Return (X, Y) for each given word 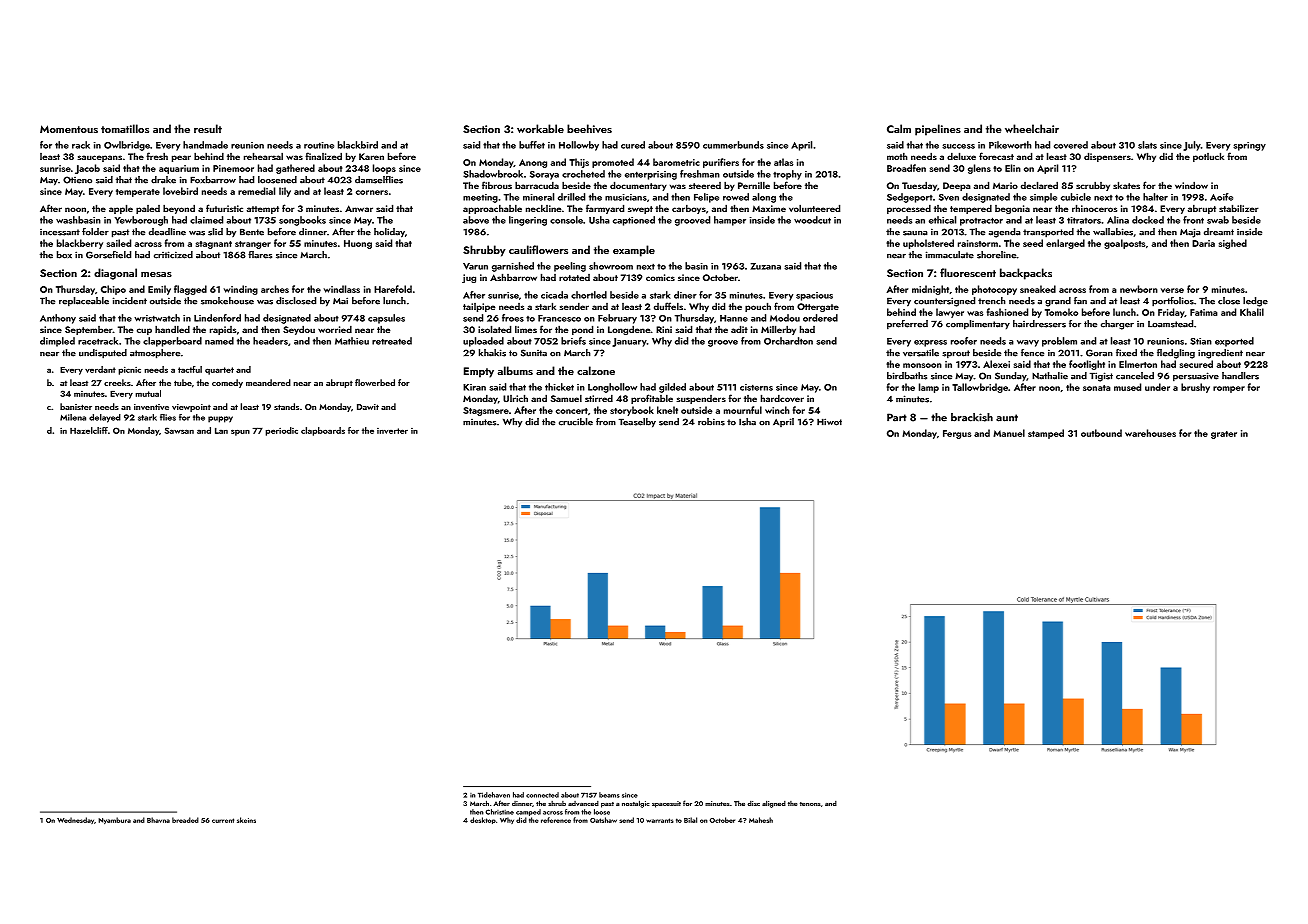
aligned (774, 804)
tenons (810, 804)
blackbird (358, 145)
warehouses (1150, 433)
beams (609, 795)
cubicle (1076, 197)
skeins (246, 820)
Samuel (566, 398)
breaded (185, 820)
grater (1224, 435)
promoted (613, 163)
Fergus (957, 434)
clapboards (323, 431)
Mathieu (352, 341)
